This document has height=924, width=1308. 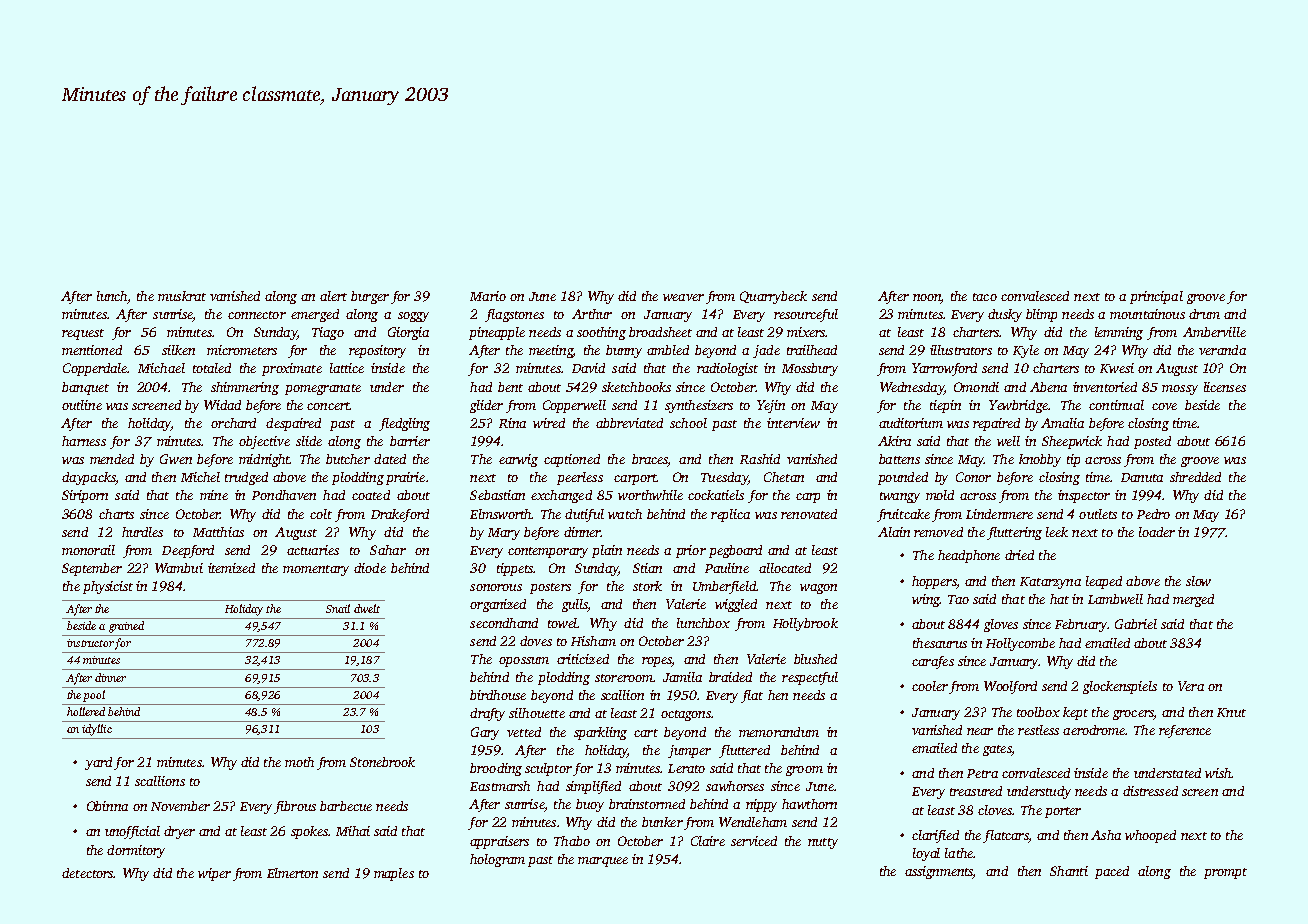 What do you see at coordinates (995, 810) in the document?
I see `cloves` at bounding box center [995, 810].
